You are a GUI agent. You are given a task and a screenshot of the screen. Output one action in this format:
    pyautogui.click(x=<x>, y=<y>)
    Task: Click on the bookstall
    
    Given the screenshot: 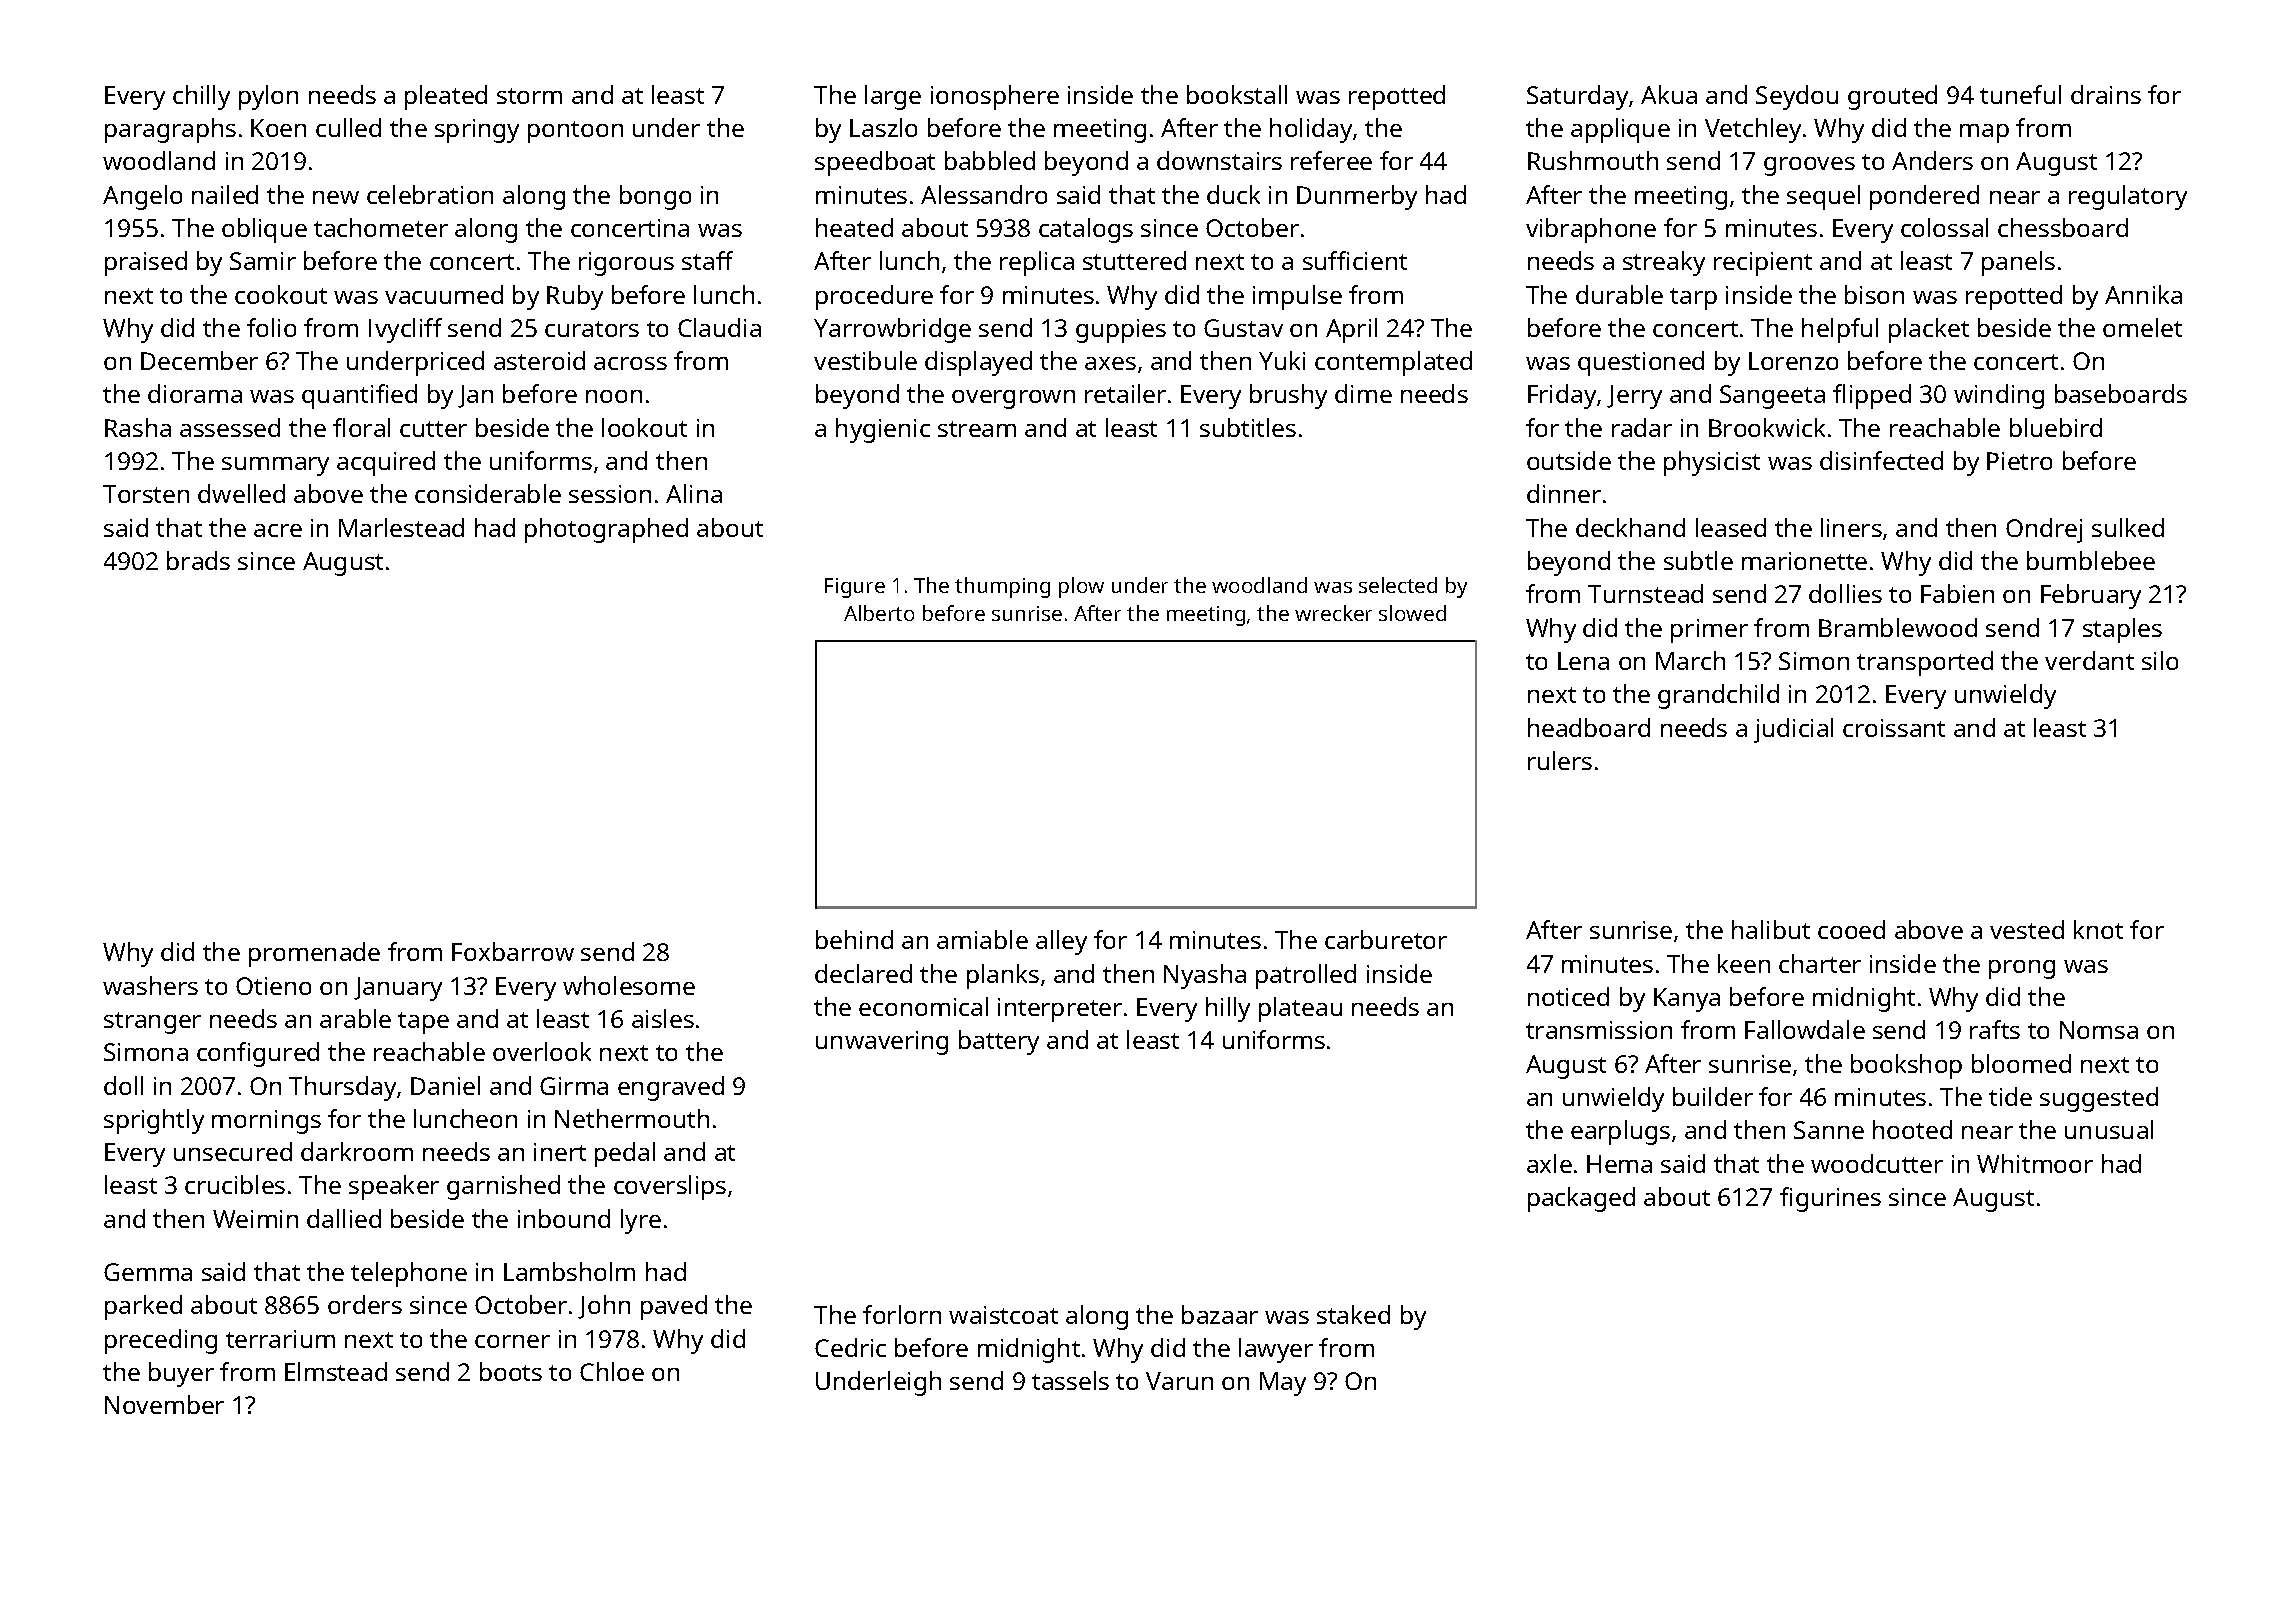 What is the action you would take?
    pyautogui.click(x=1237, y=94)
